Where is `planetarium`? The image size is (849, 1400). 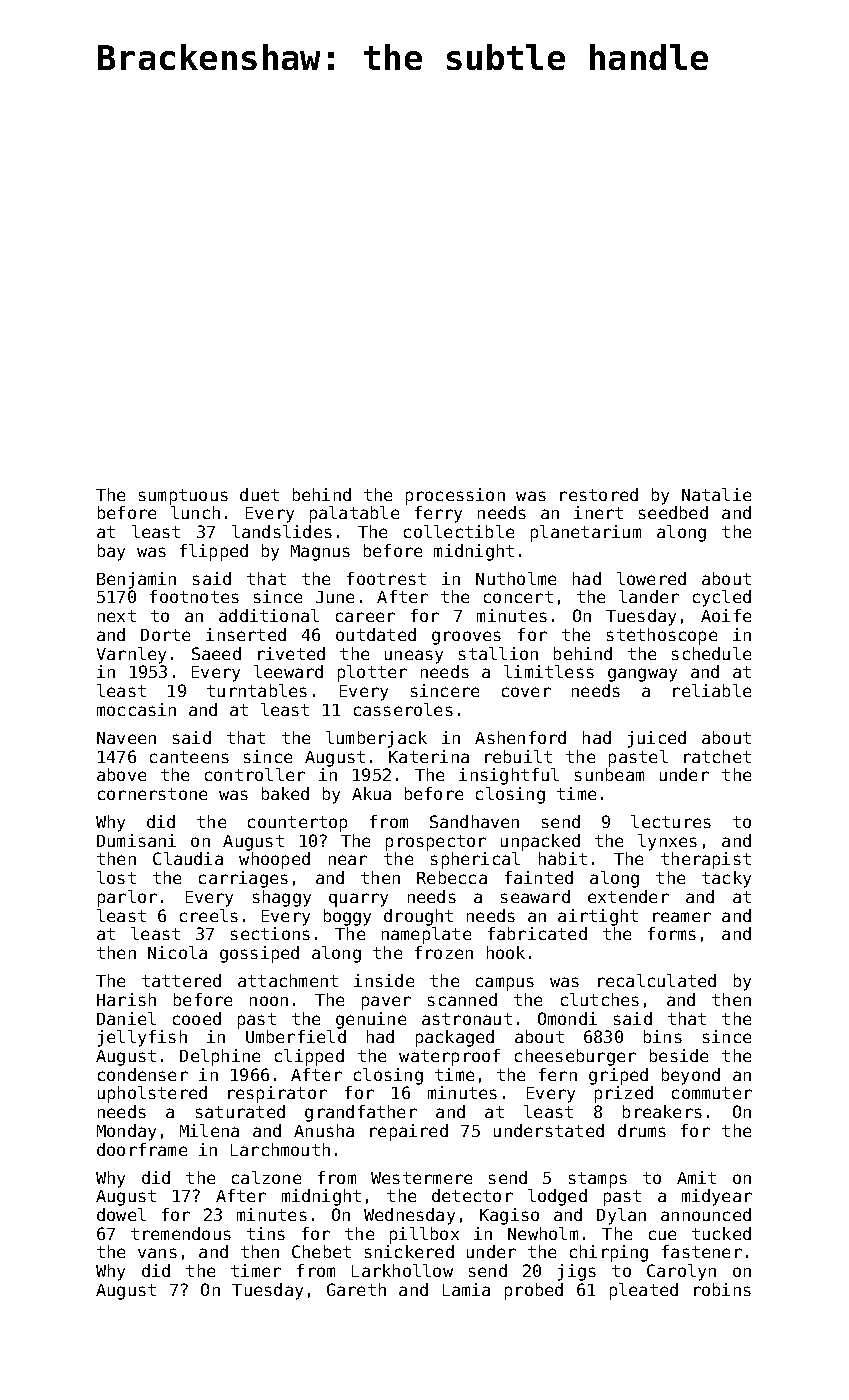
planetarium is located at coordinates (586, 533).
